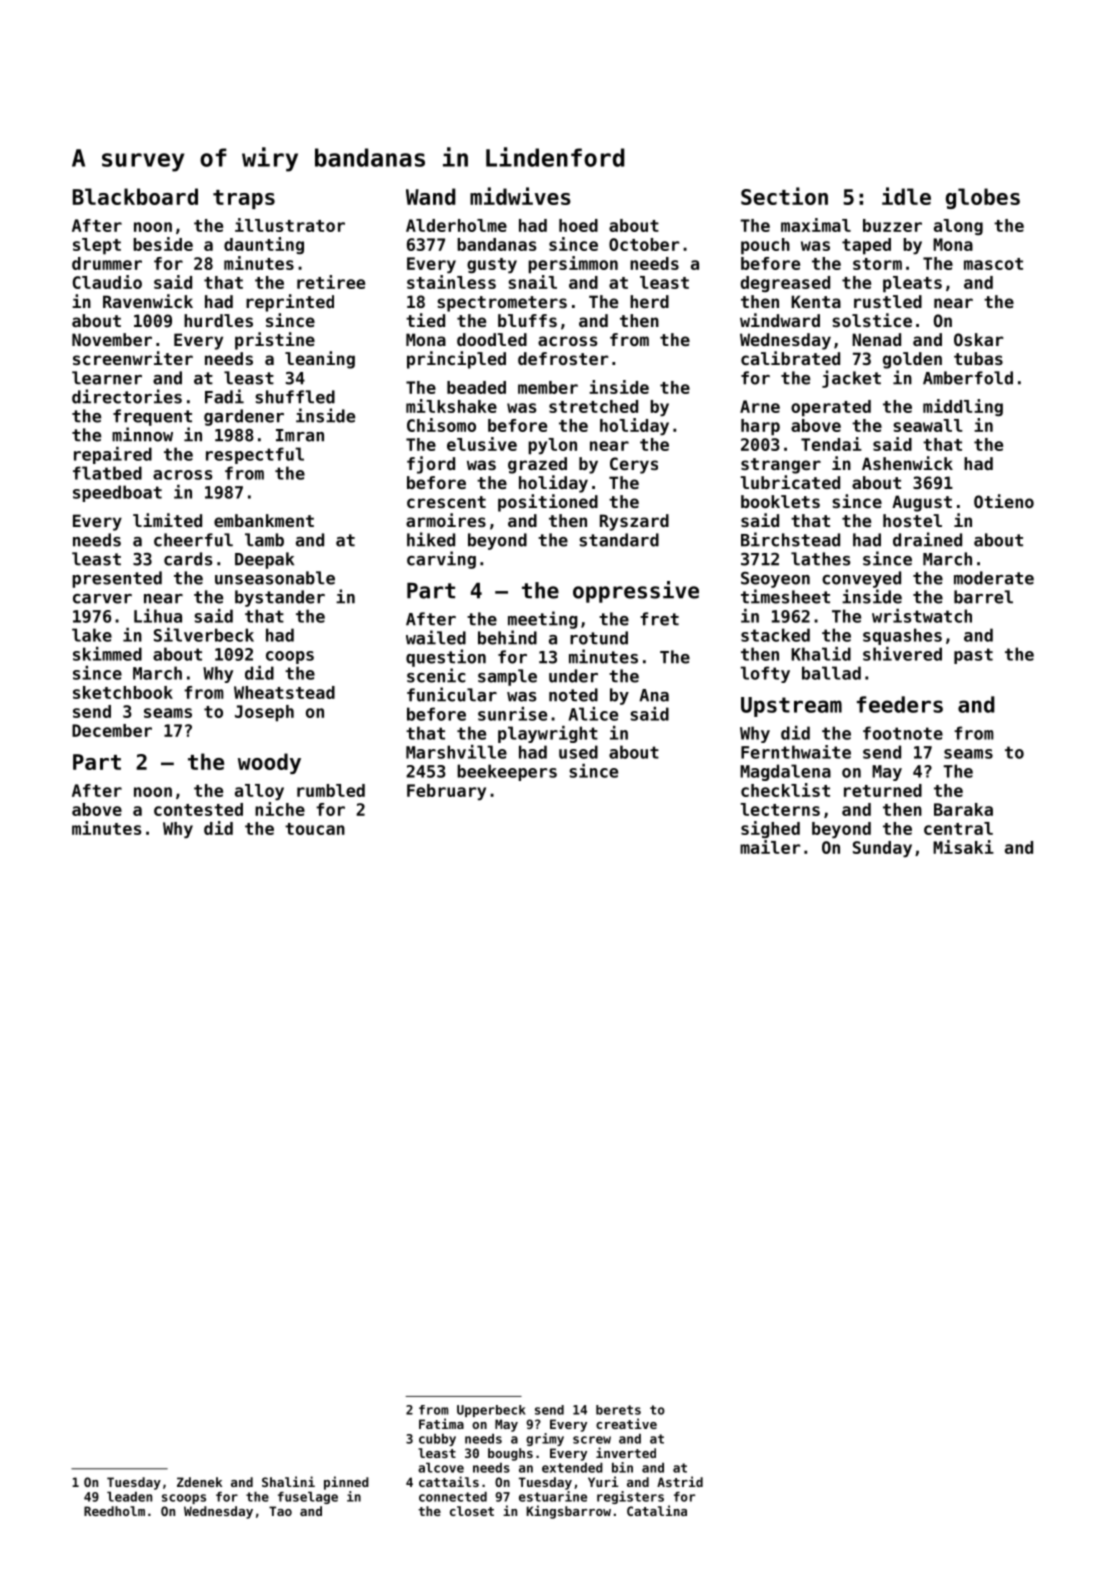 Image resolution: width=1116 pixels, height=1578 pixels. Describe the element at coordinates (963, 847) in the screenshot. I see `Misaki` at that location.
